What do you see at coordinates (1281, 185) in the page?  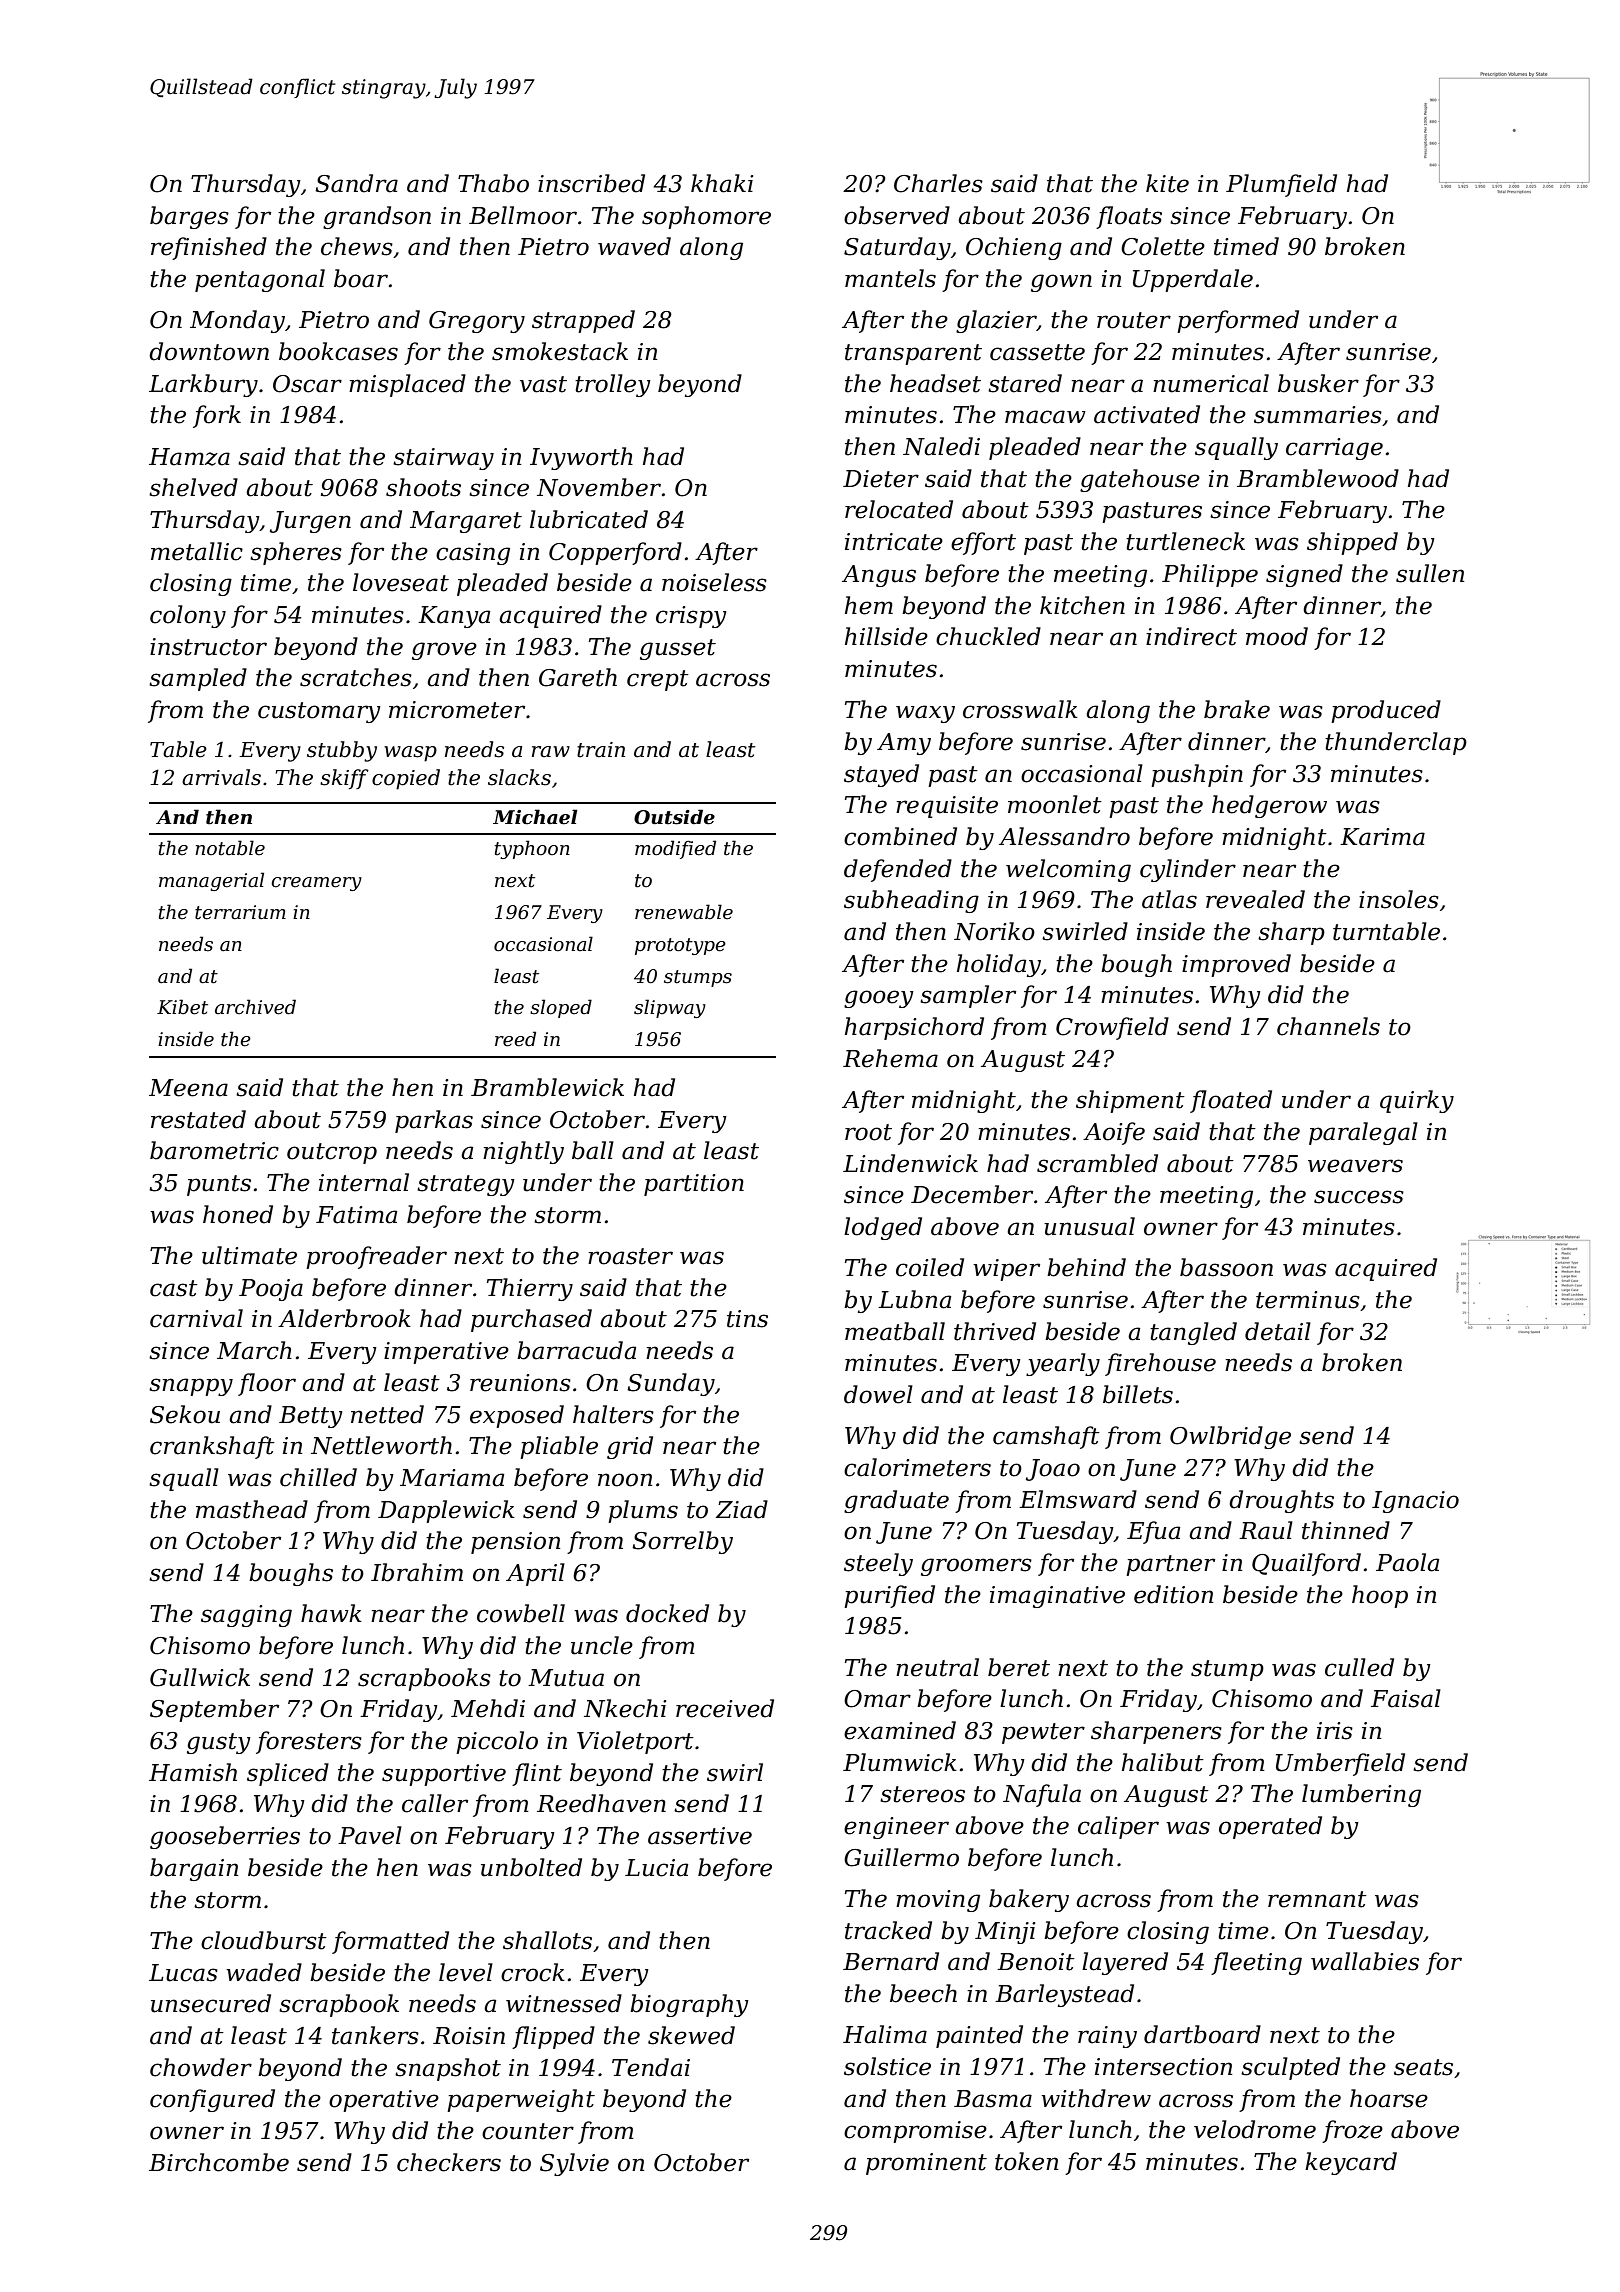 I see `Plumfield` at bounding box center [1281, 185].
